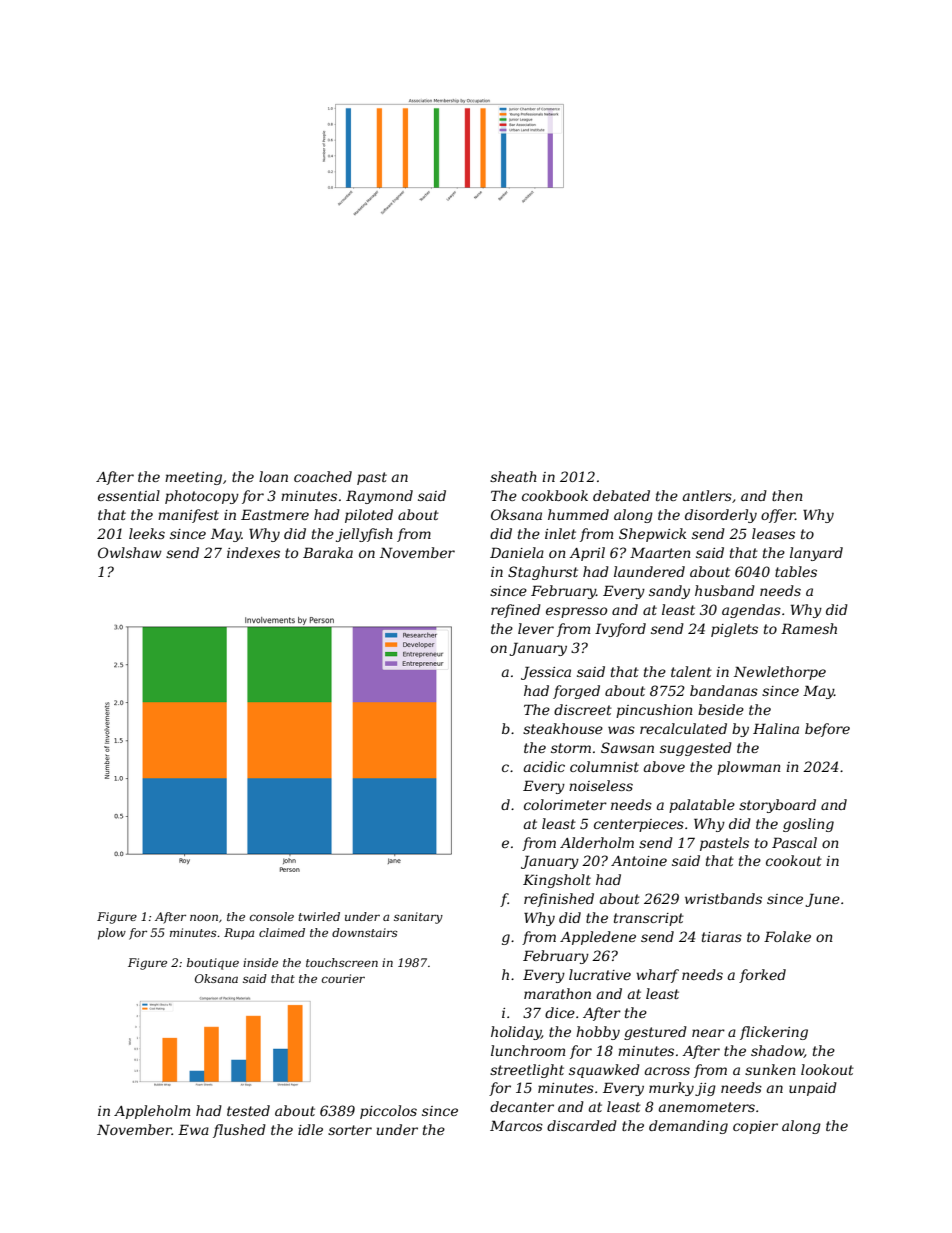 This image has width=952, height=1233. I want to click on debated, so click(621, 495).
